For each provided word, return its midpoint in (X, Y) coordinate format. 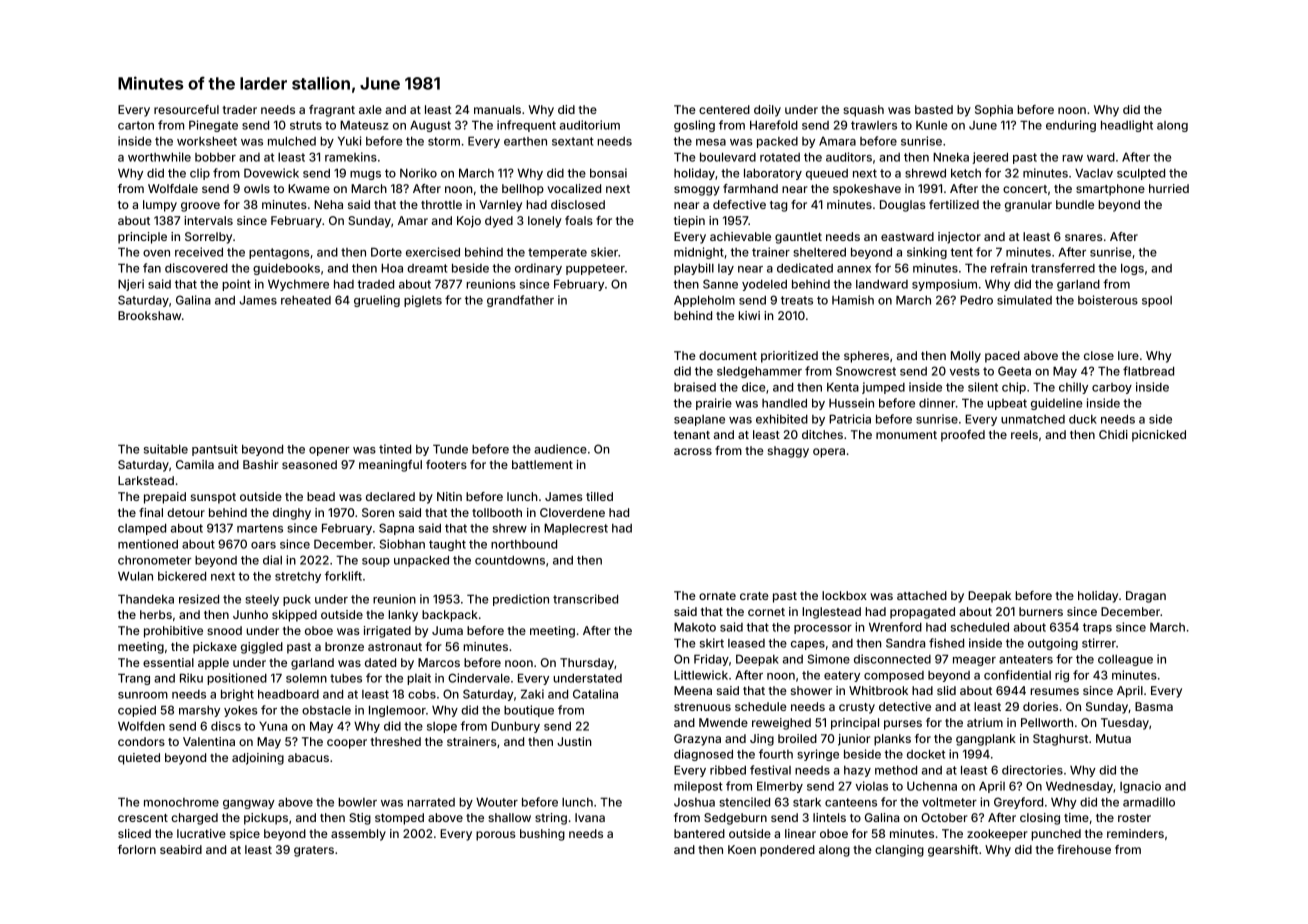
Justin (574, 741)
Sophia (994, 111)
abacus (308, 757)
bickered (182, 576)
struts (306, 125)
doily (767, 111)
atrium (985, 722)
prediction (521, 600)
